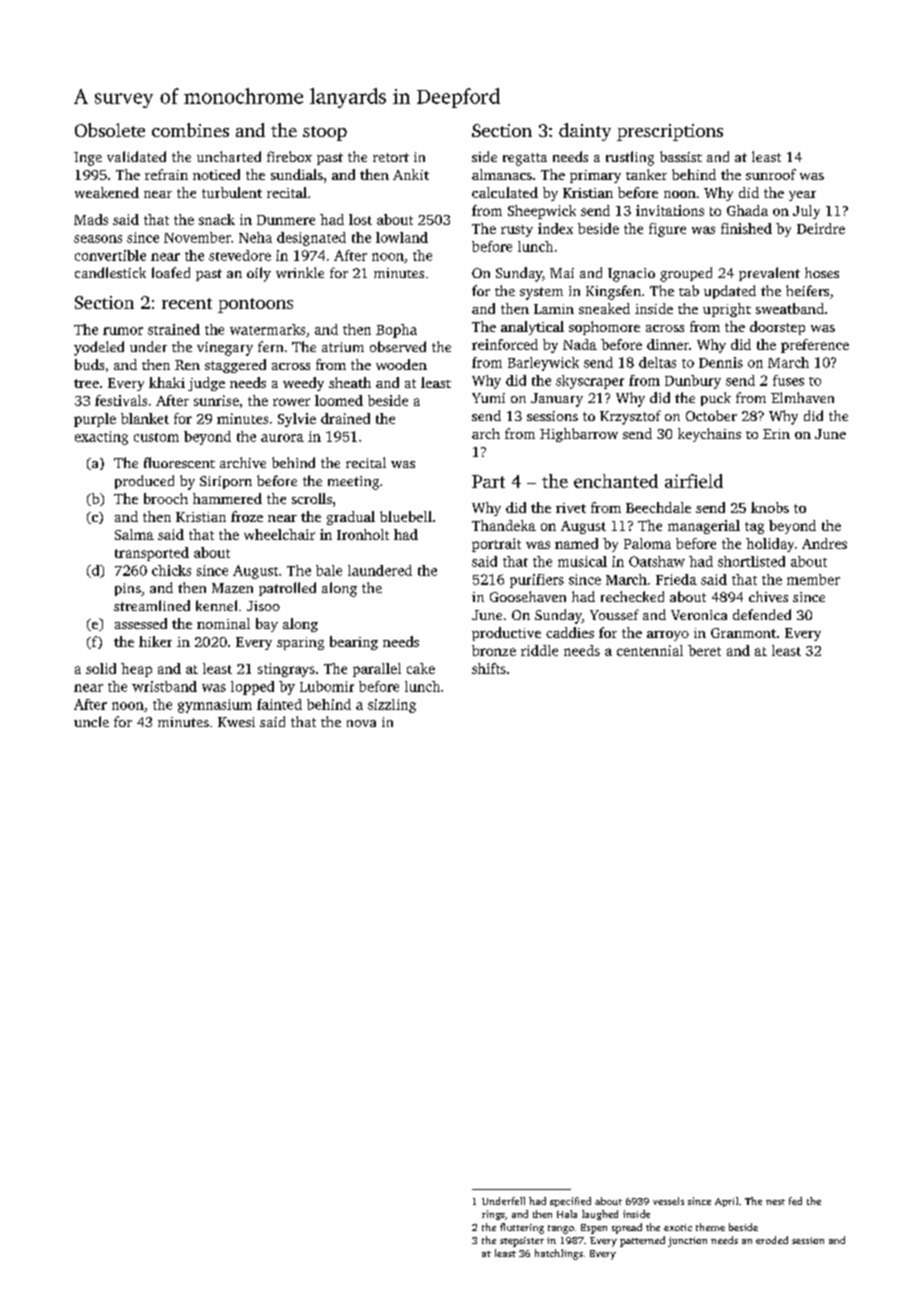 This screenshot has height=1308, width=924. Describe the element at coordinates (236, 722) in the screenshot. I see `Kwesi` at that location.
